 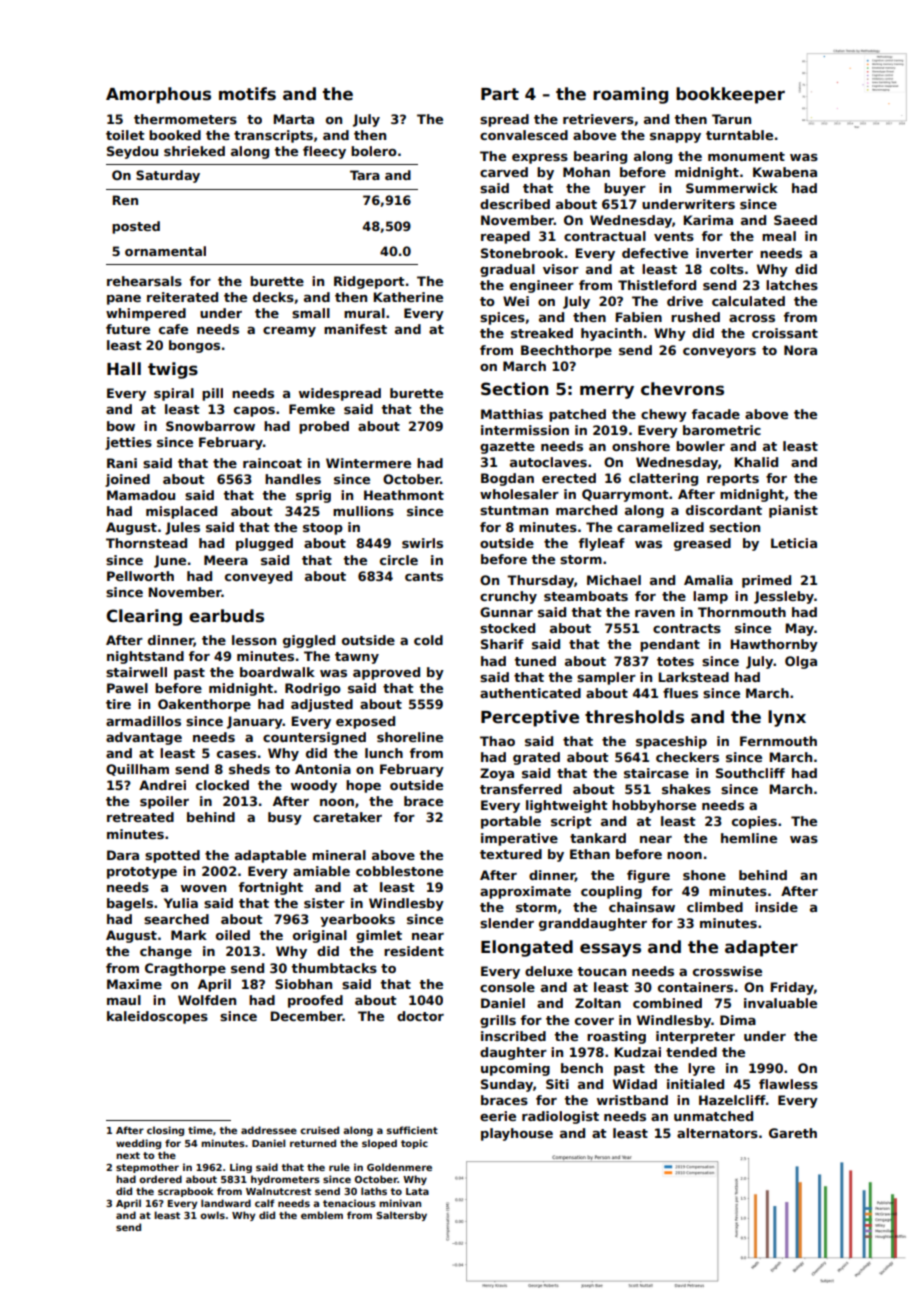 What do you see at coordinates (293, 119) in the page?
I see `Marta` at bounding box center [293, 119].
